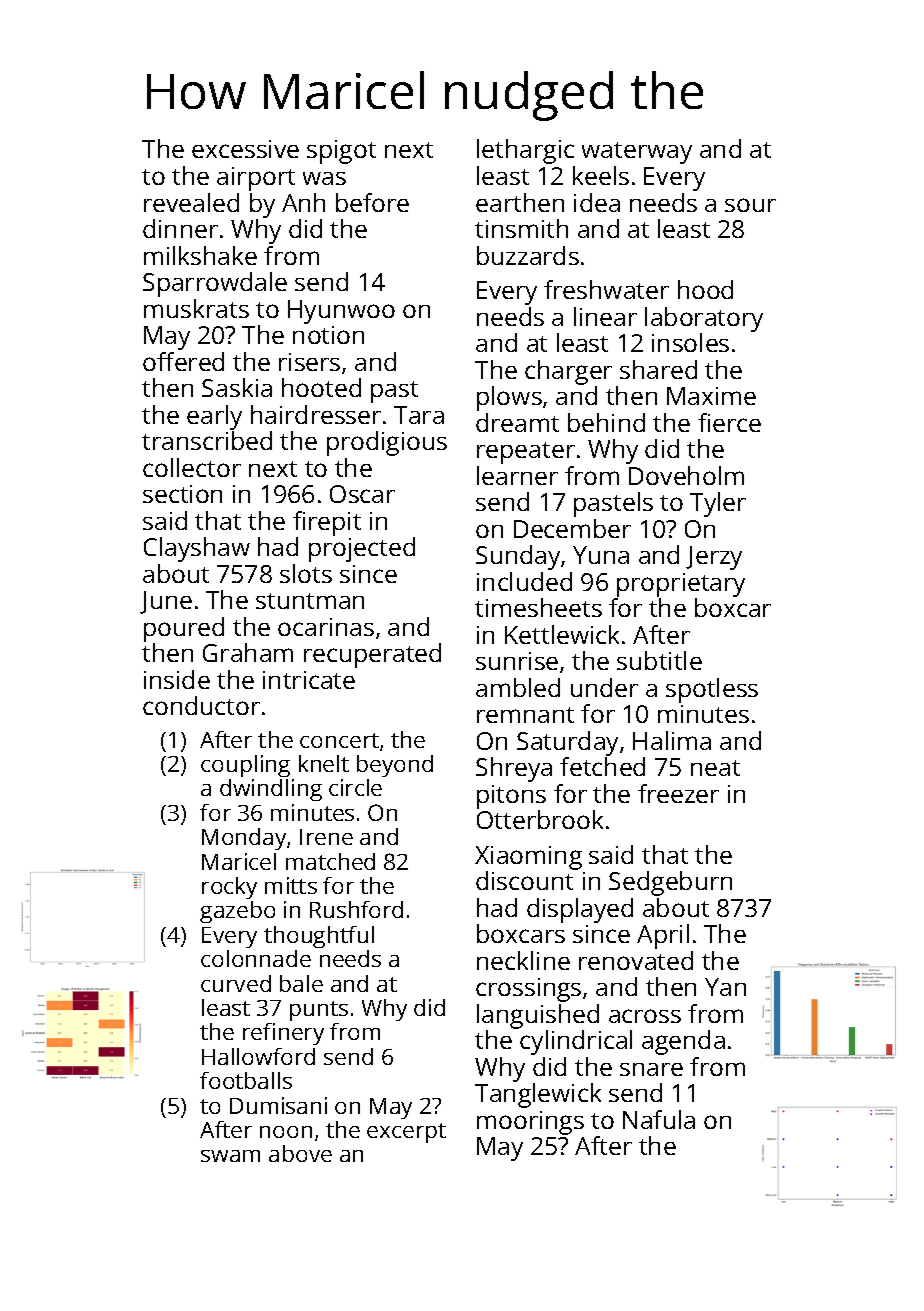 This image has height=1311, width=924. I want to click on above, so click(300, 1153).
